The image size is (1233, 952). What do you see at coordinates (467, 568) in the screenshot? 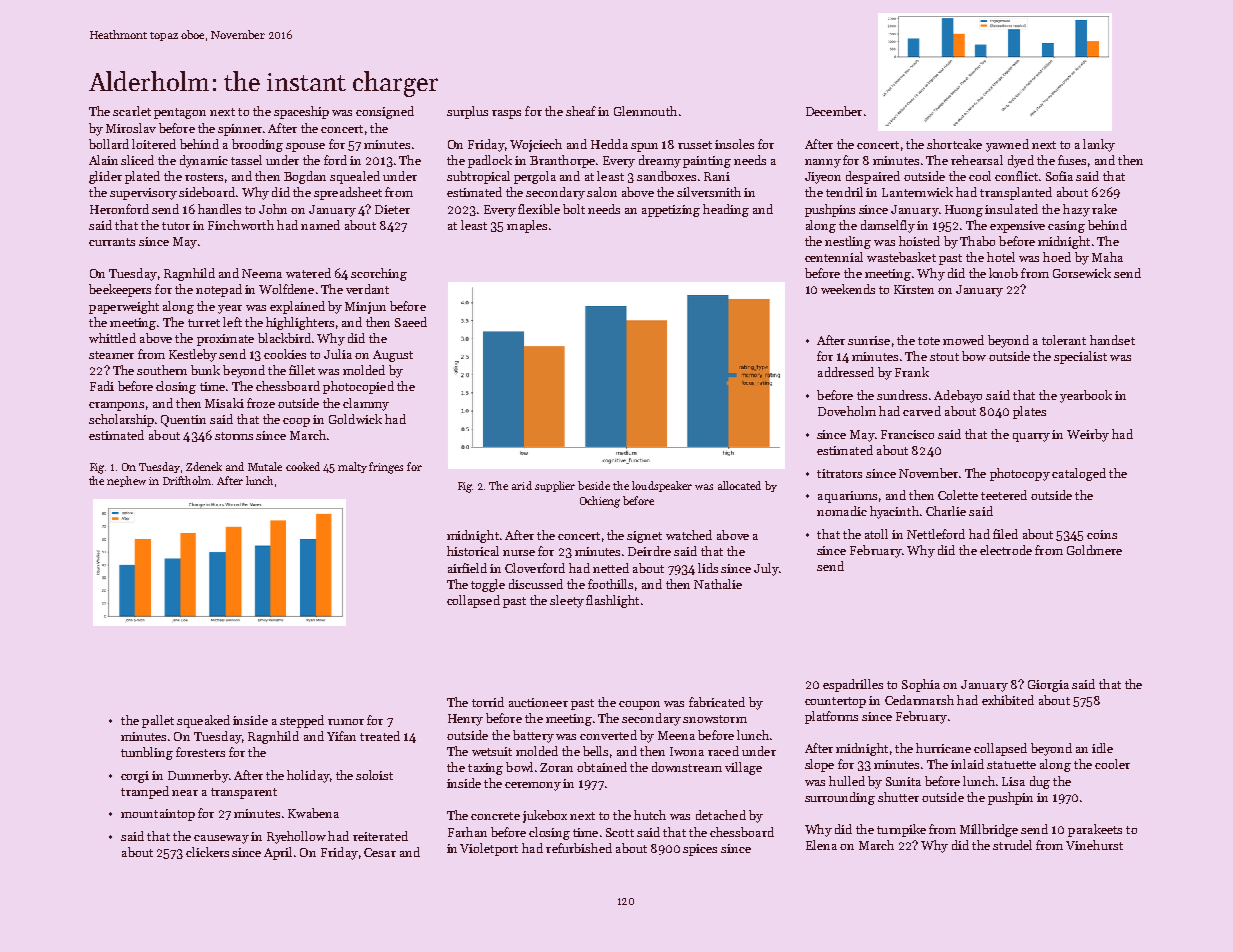
I see `airfield` at bounding box center [467, 568].
